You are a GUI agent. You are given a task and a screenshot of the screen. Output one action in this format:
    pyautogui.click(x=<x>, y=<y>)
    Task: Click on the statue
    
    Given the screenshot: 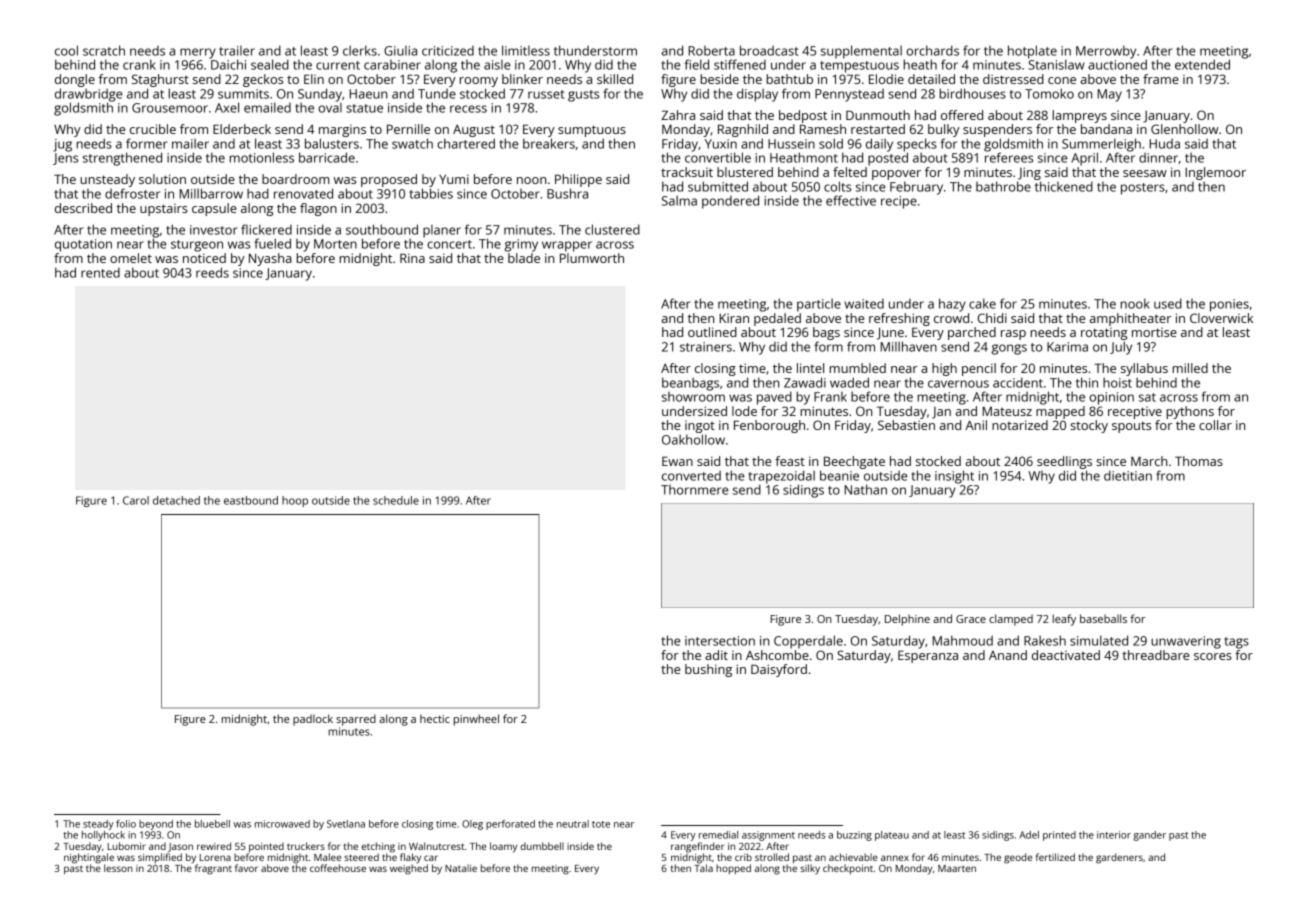 What is the action you would take?
    pyautogui.click(x=364, y=108)
